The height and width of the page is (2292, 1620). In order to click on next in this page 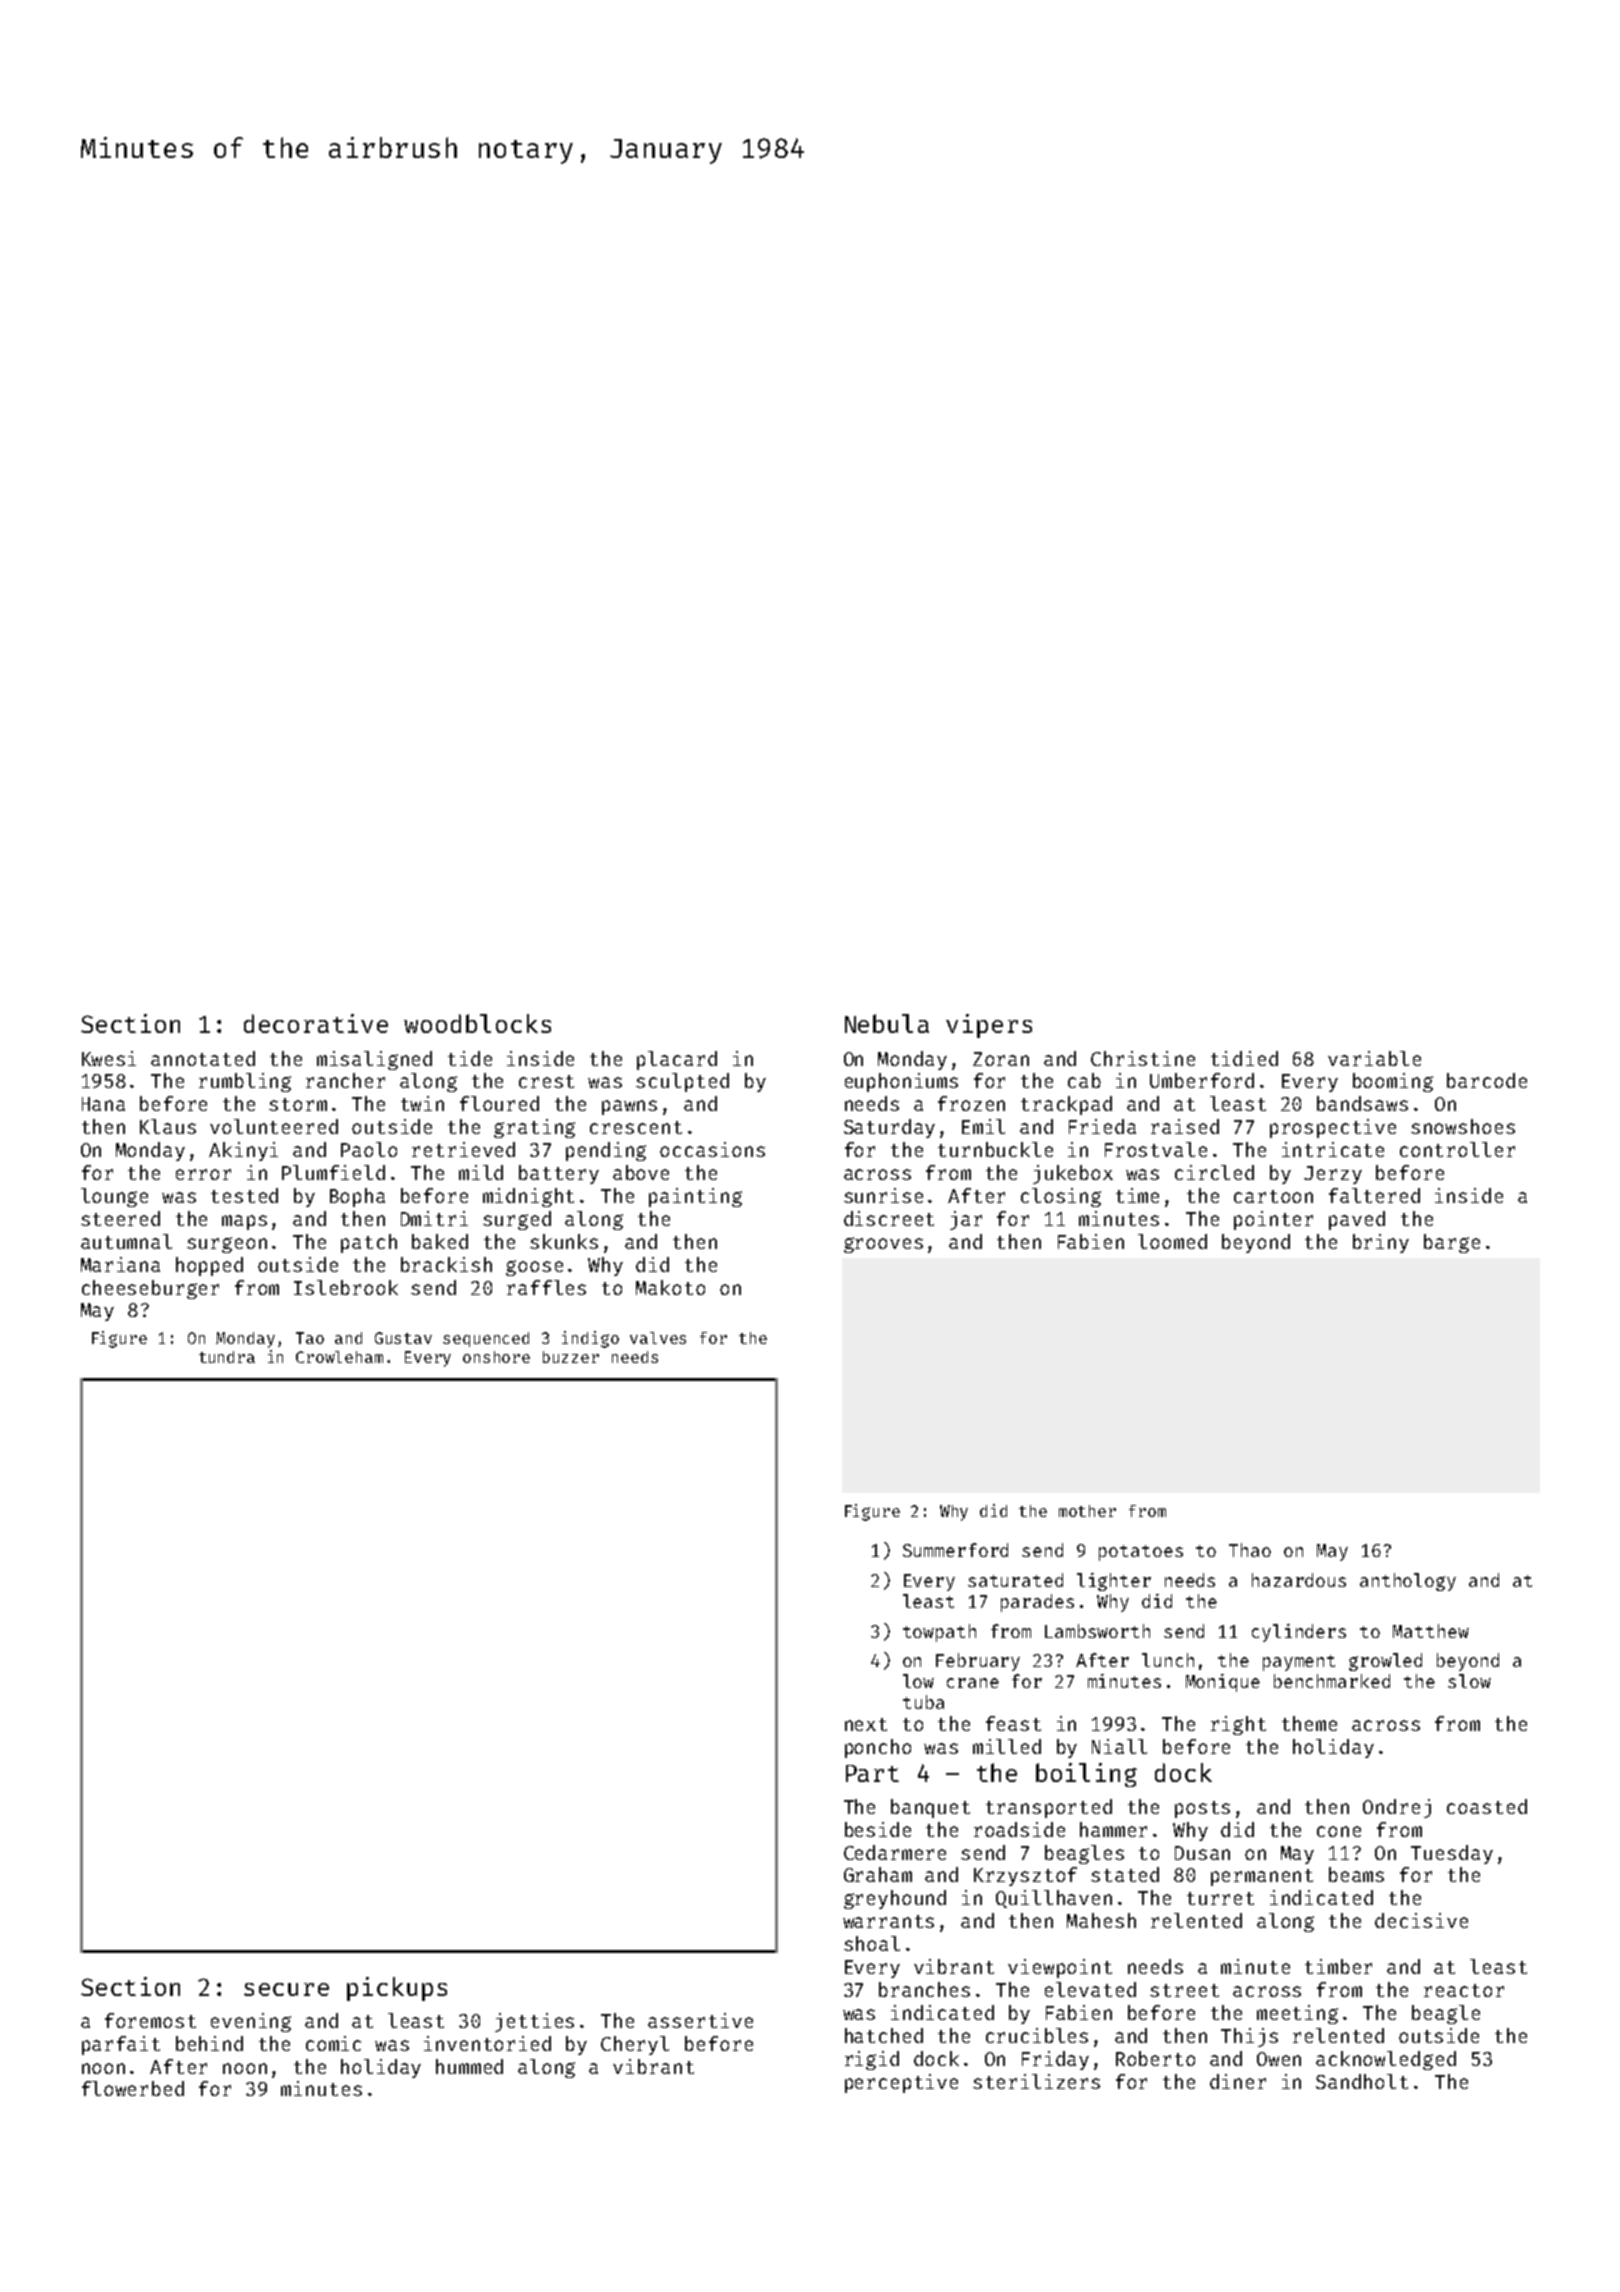, I will do `click(866, 1724)`.
